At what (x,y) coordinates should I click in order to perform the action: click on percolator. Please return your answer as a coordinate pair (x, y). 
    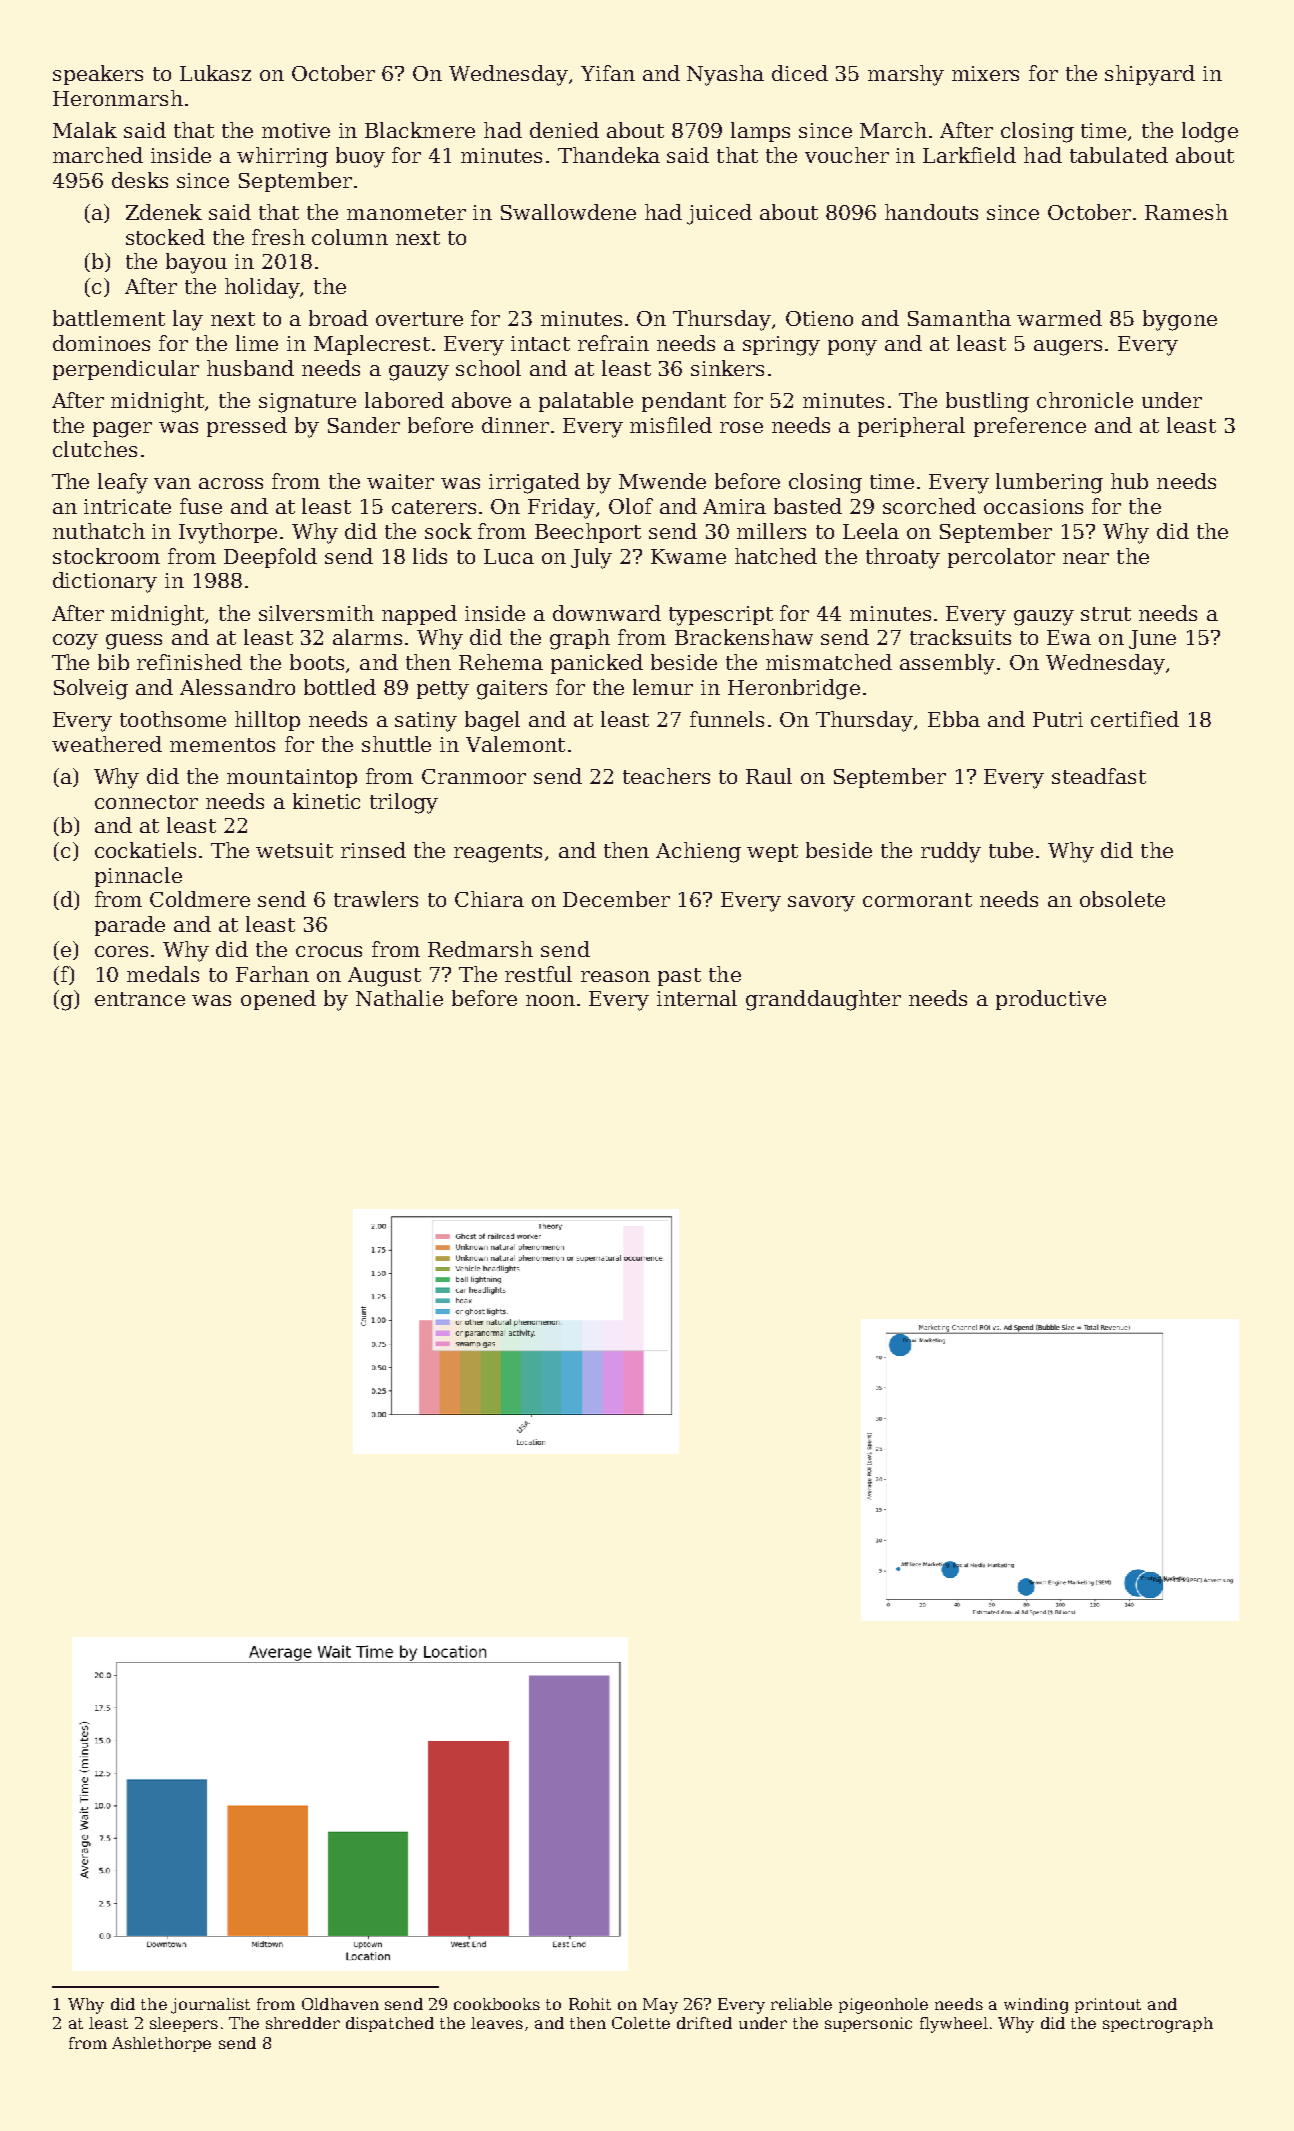
    Looking at the image, I should click on (1001, 558).
